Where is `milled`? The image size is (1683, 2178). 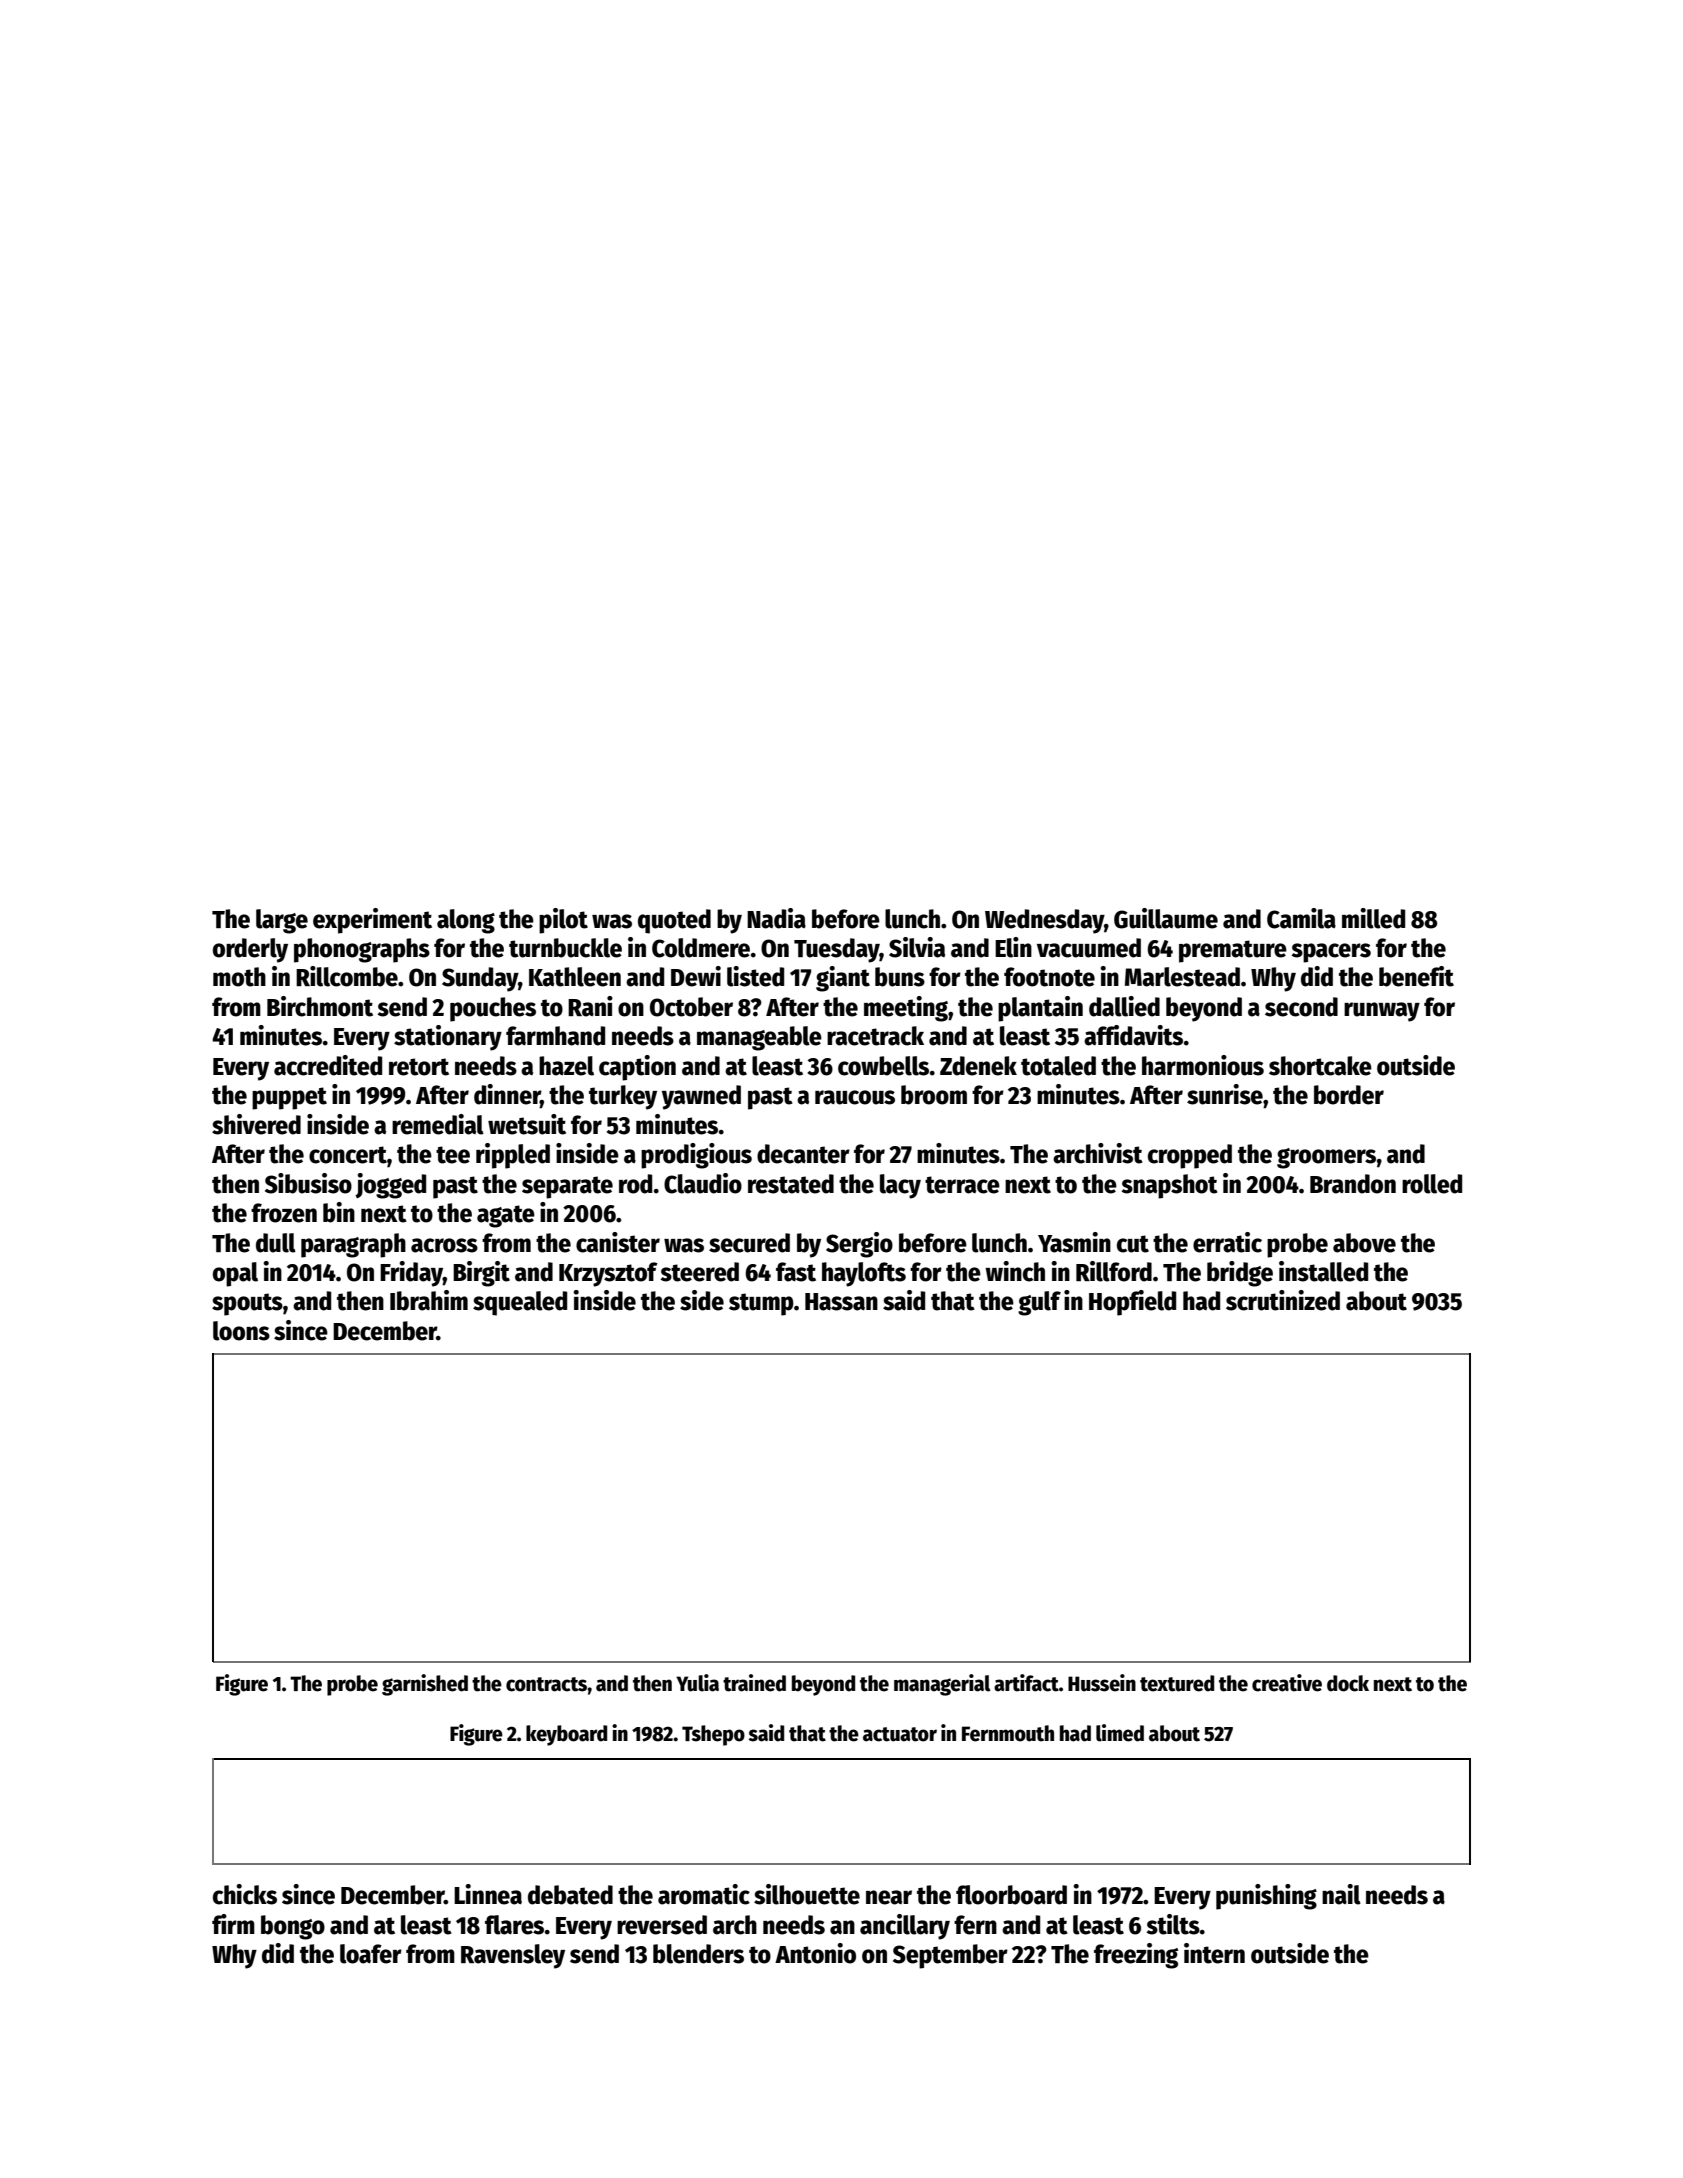
milled is located at coordinates (1373, 918).
